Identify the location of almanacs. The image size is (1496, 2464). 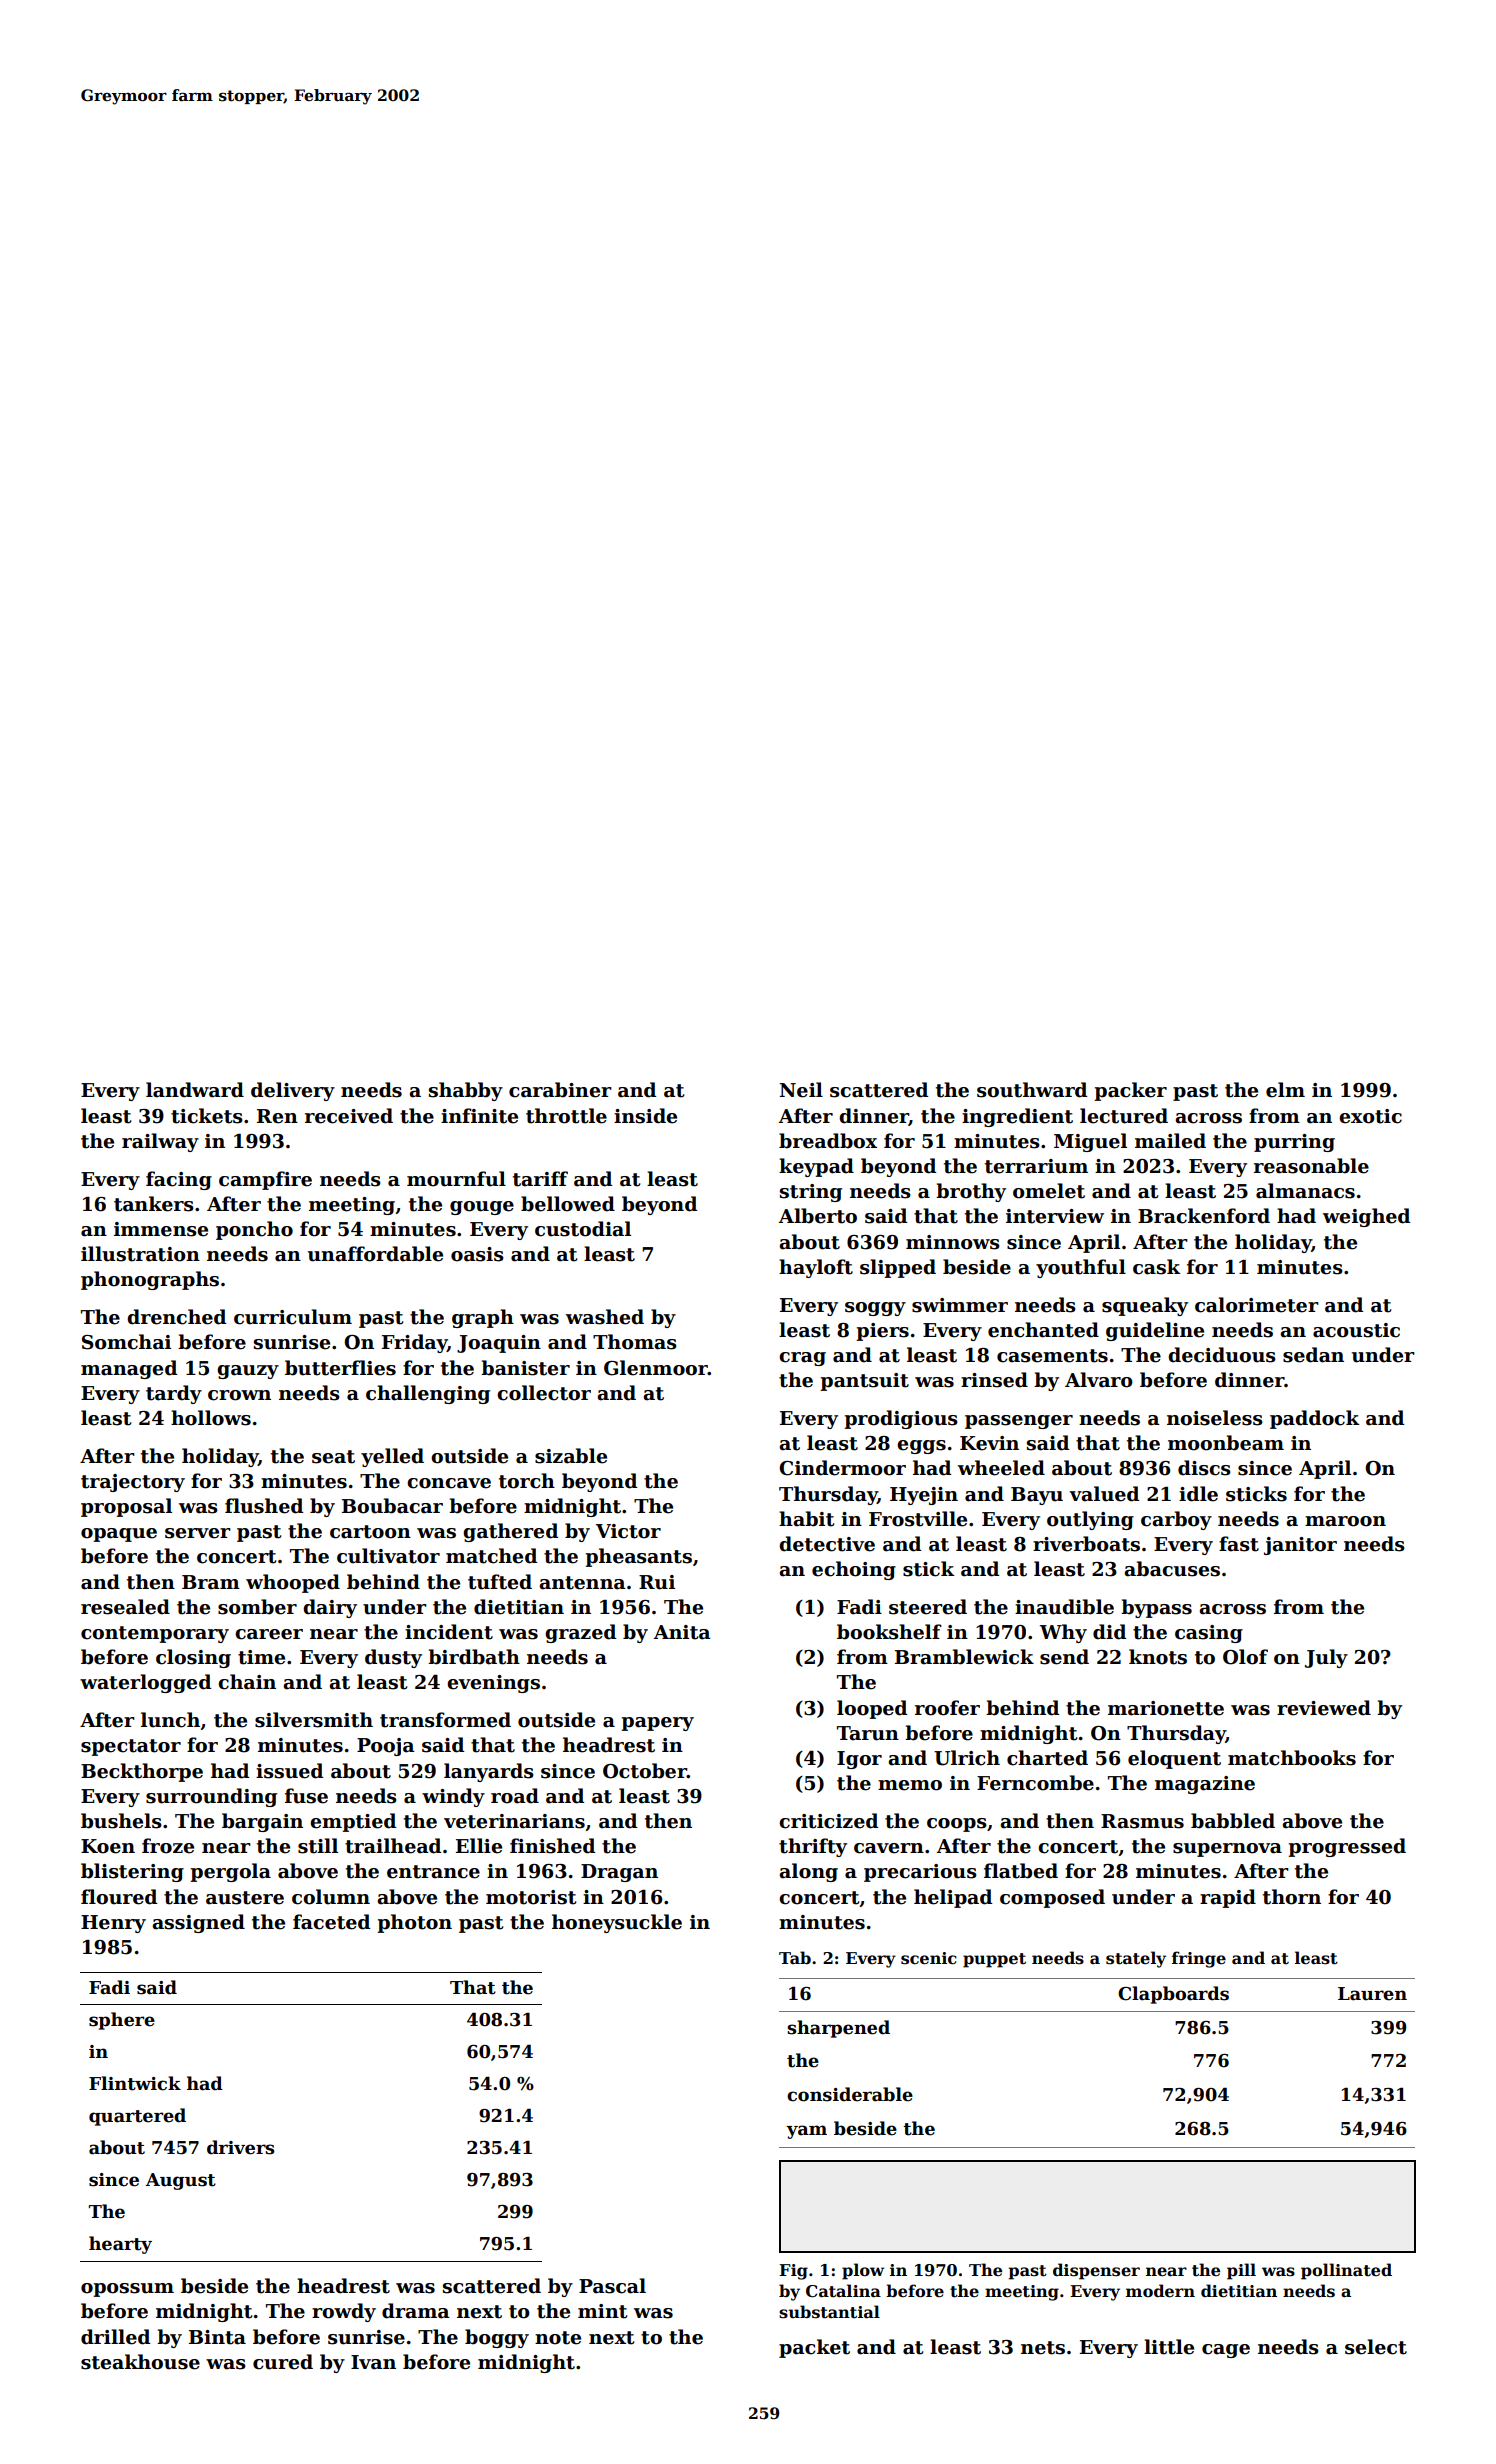
(1305, 1191).
